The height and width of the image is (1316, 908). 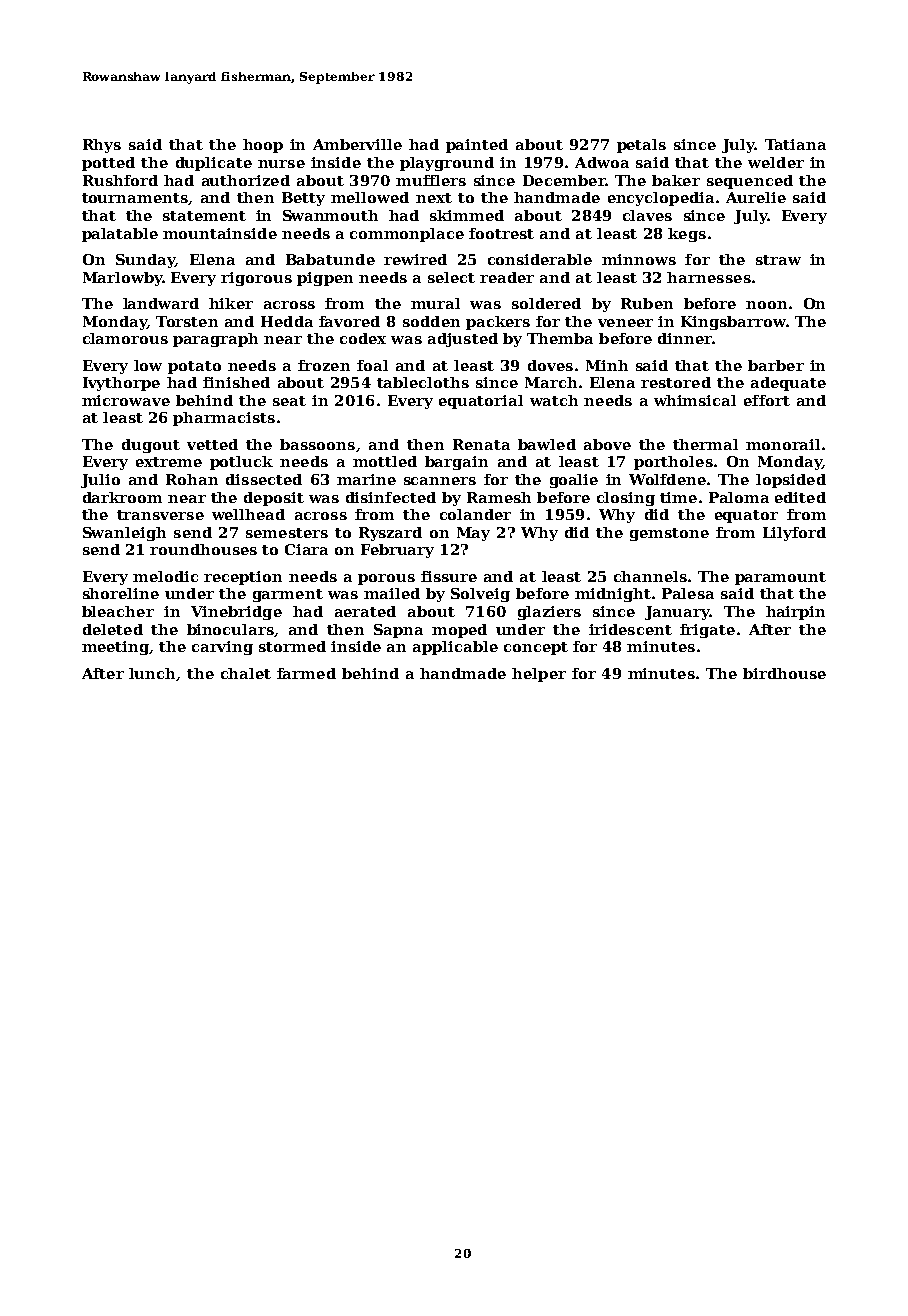 I want to click on dugout, so click(x=151, y=446).
